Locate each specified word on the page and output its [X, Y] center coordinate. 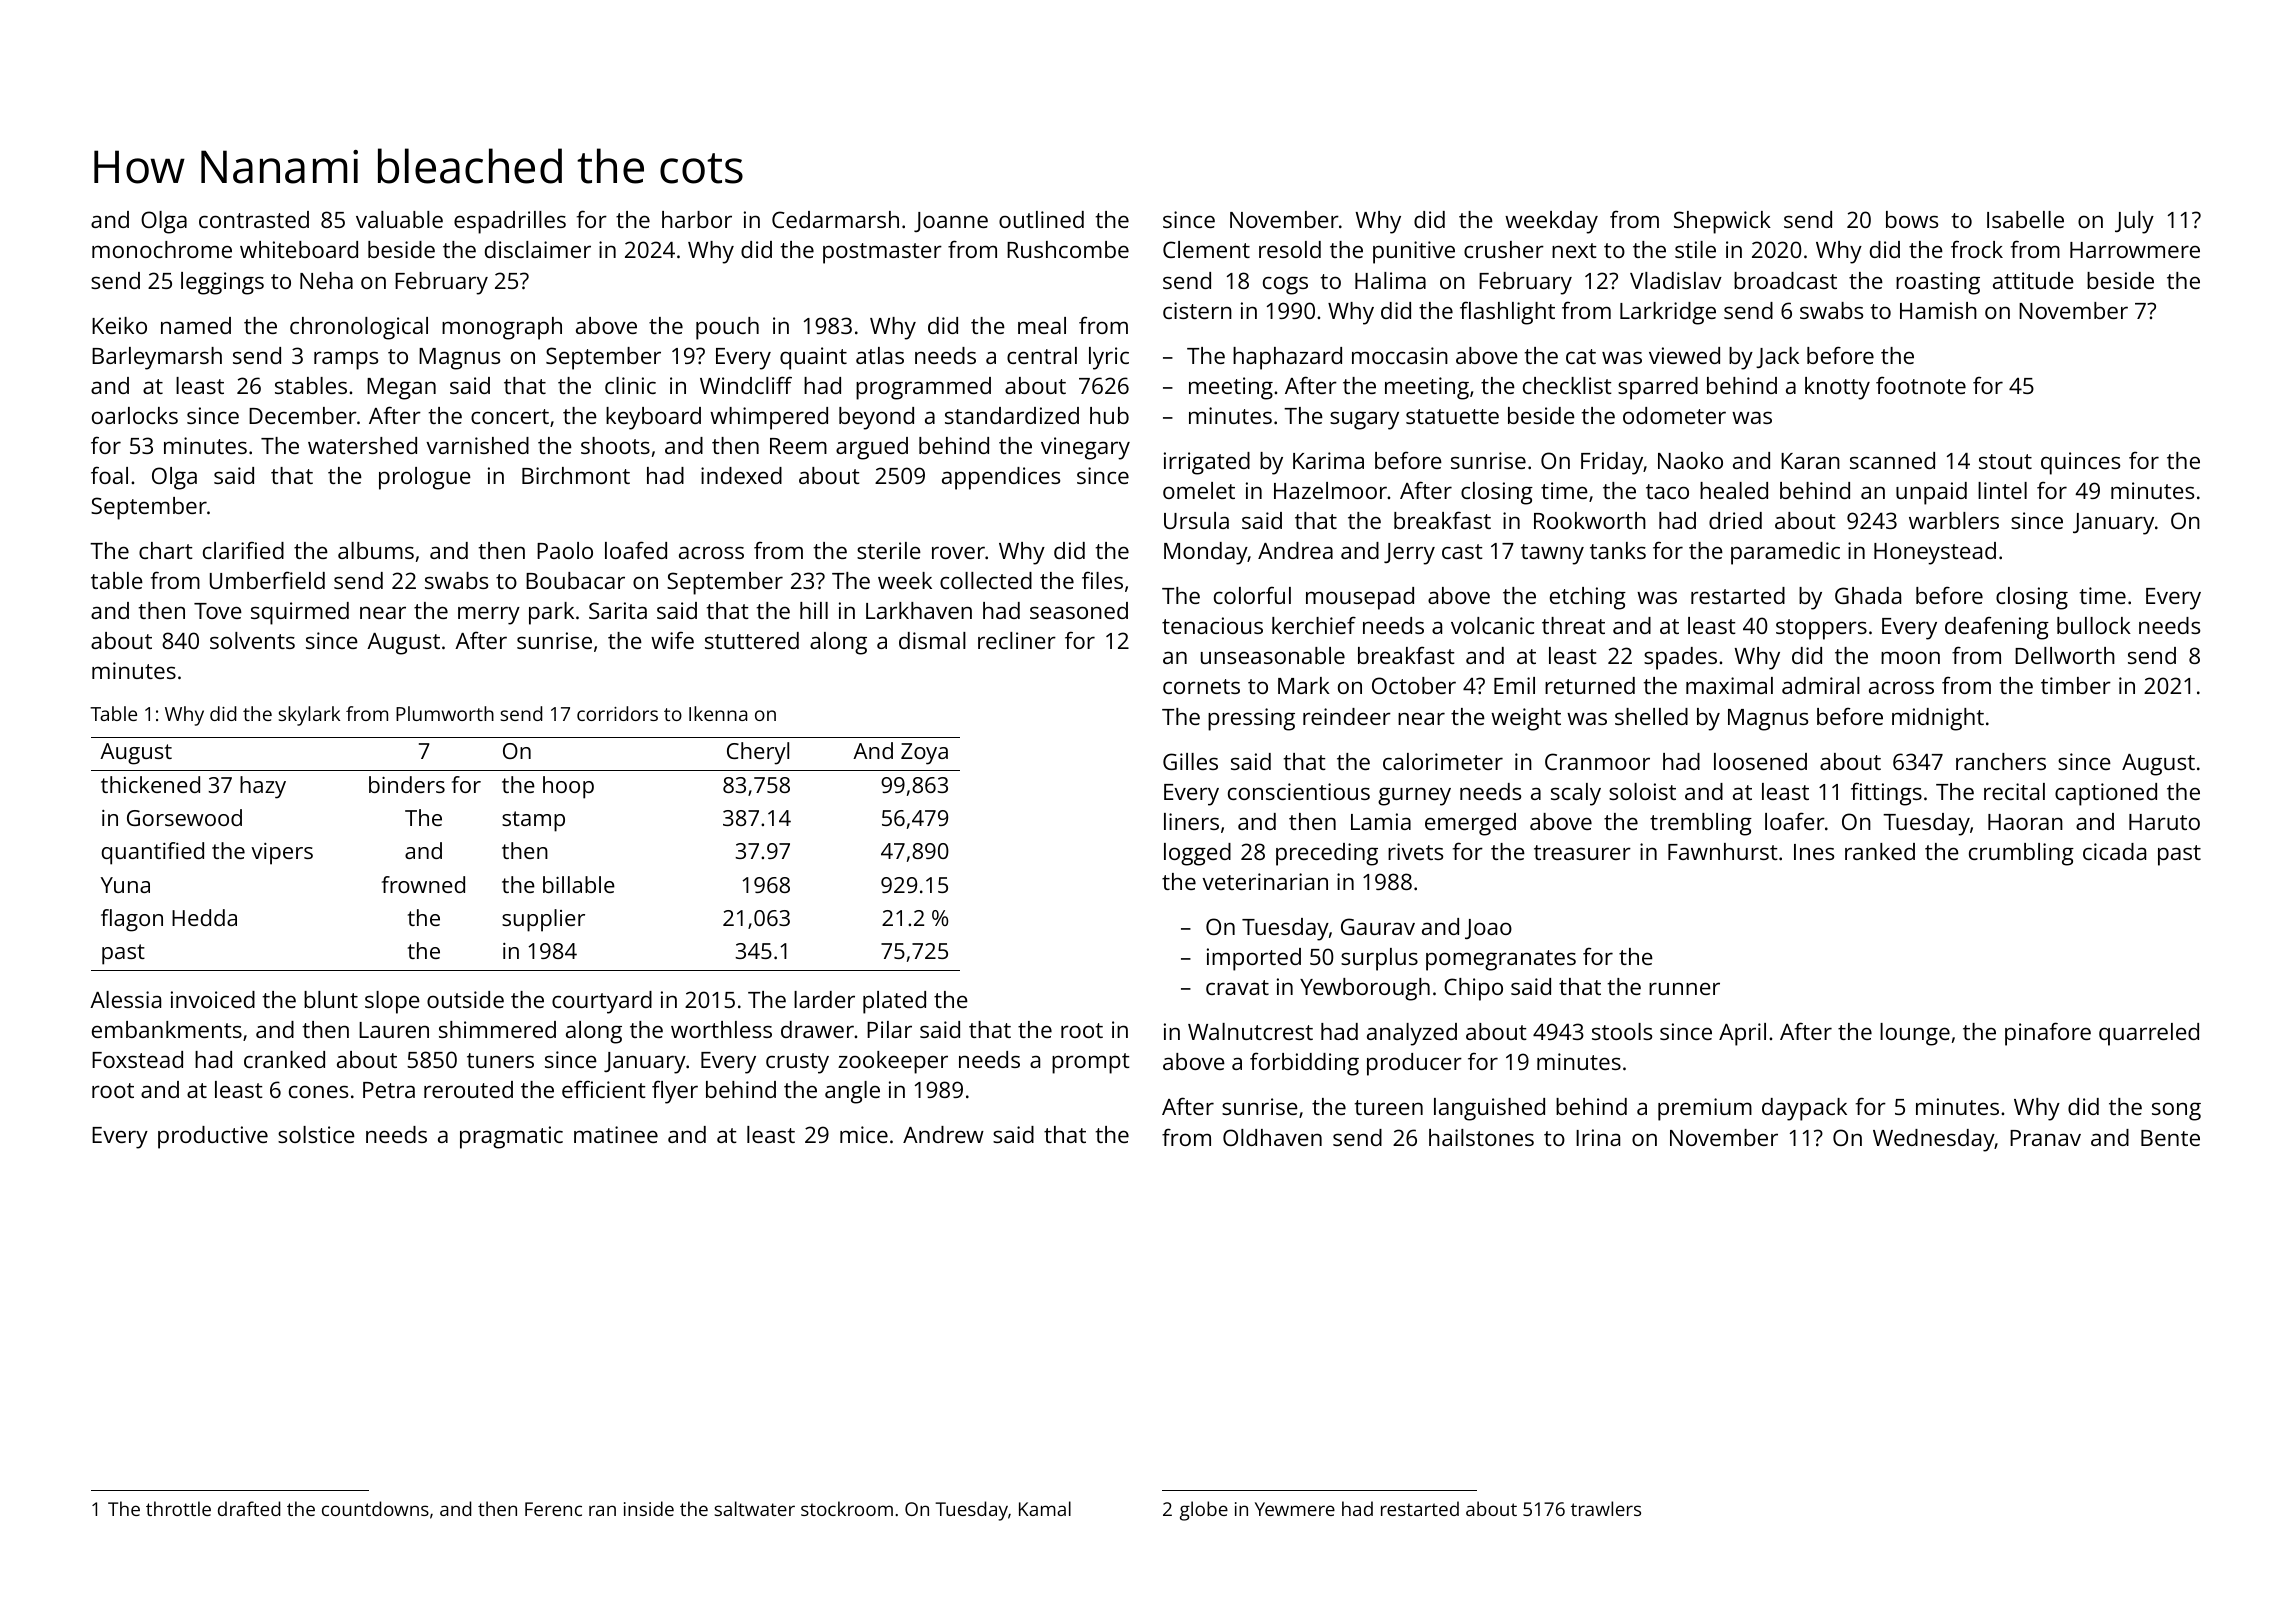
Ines [1814, 852]
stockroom [847, 1508]
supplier [543, 920]
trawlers [1606, 1508]
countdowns [375, 1508]
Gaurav [1378, 926]
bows [1912, 219]
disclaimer [538, 249]
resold [1290, 249]
